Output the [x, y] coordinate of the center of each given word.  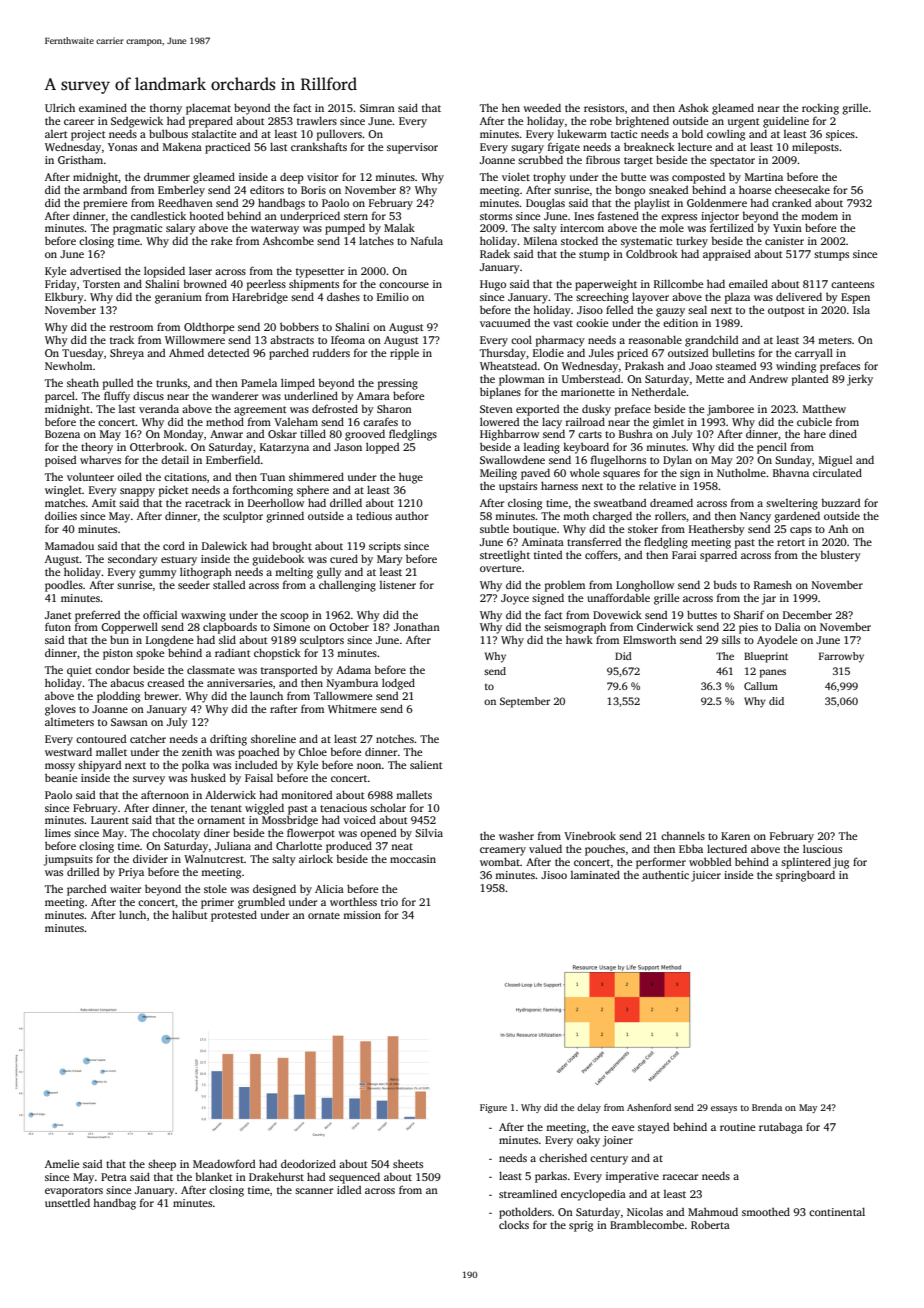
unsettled [67, 1202]
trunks [171, 382]
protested [234, 916]
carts [590, 434]
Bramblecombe [647, 1224]
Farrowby [841, 657]
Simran [377, 108]
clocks [514, 1224]
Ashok [693, 107]
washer [516, 835]
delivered [799, 296]
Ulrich [60, 107]
